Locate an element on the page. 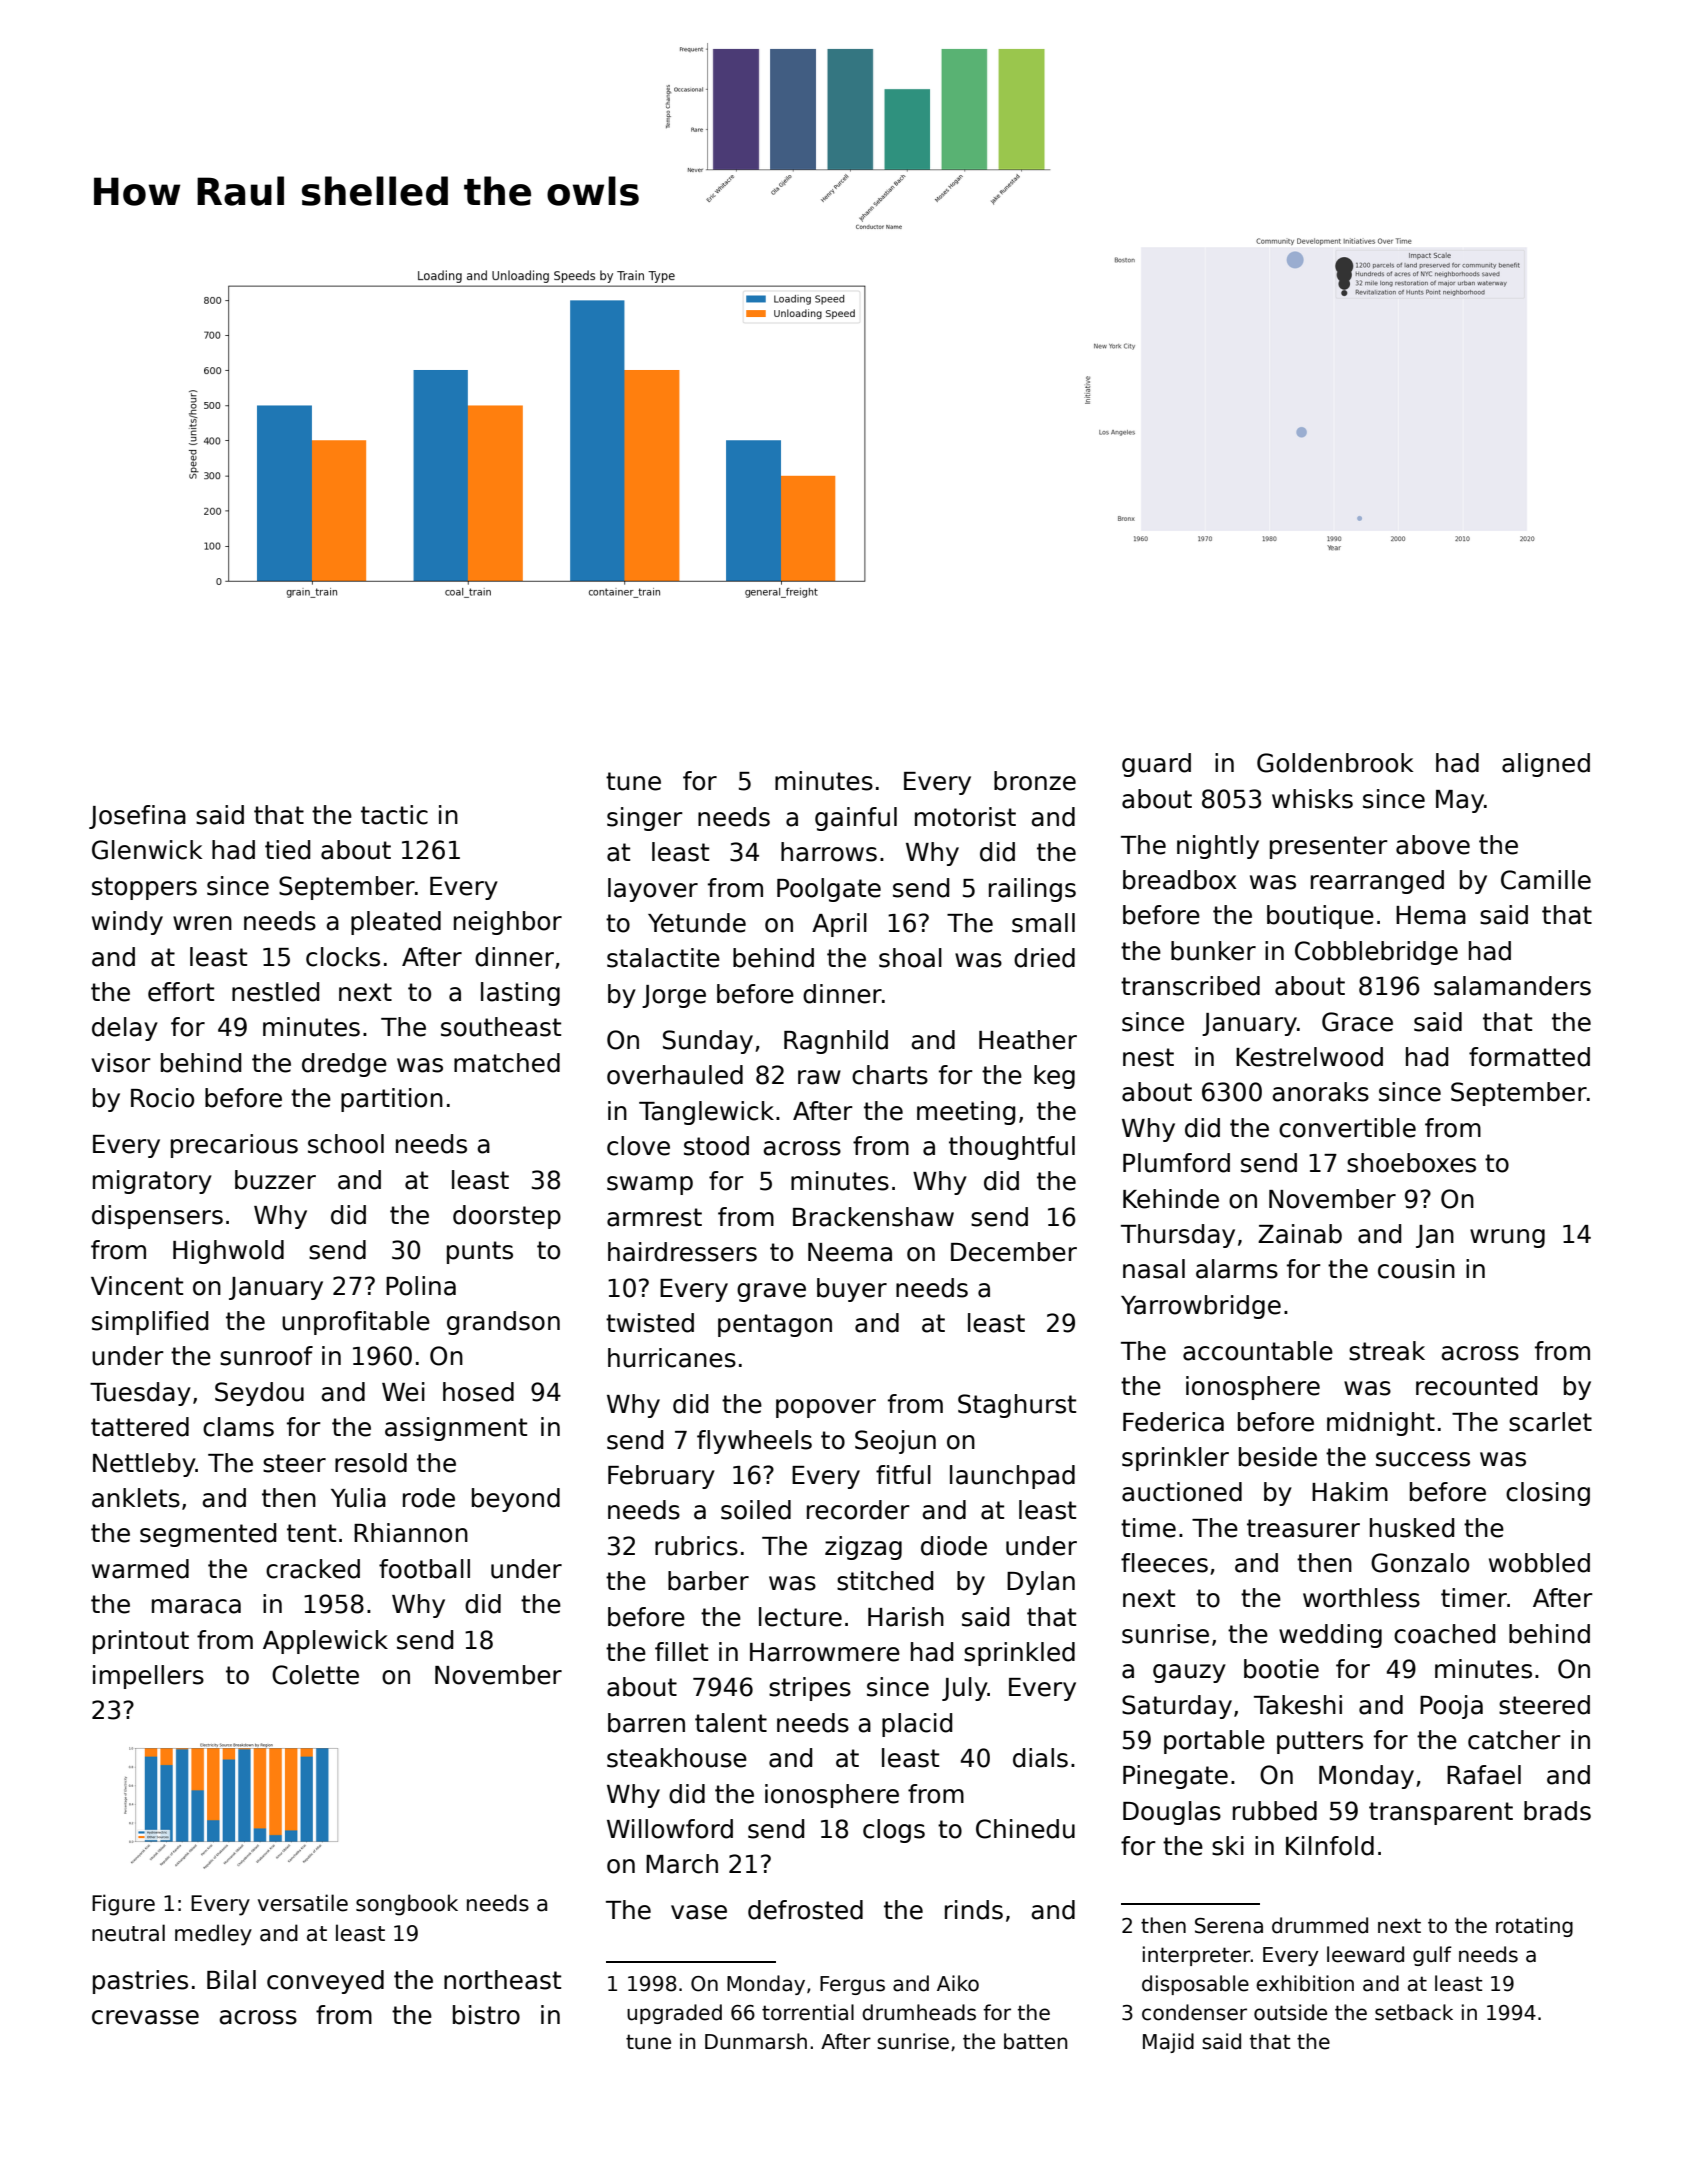  motorist is located at coordinates (965, 817).
